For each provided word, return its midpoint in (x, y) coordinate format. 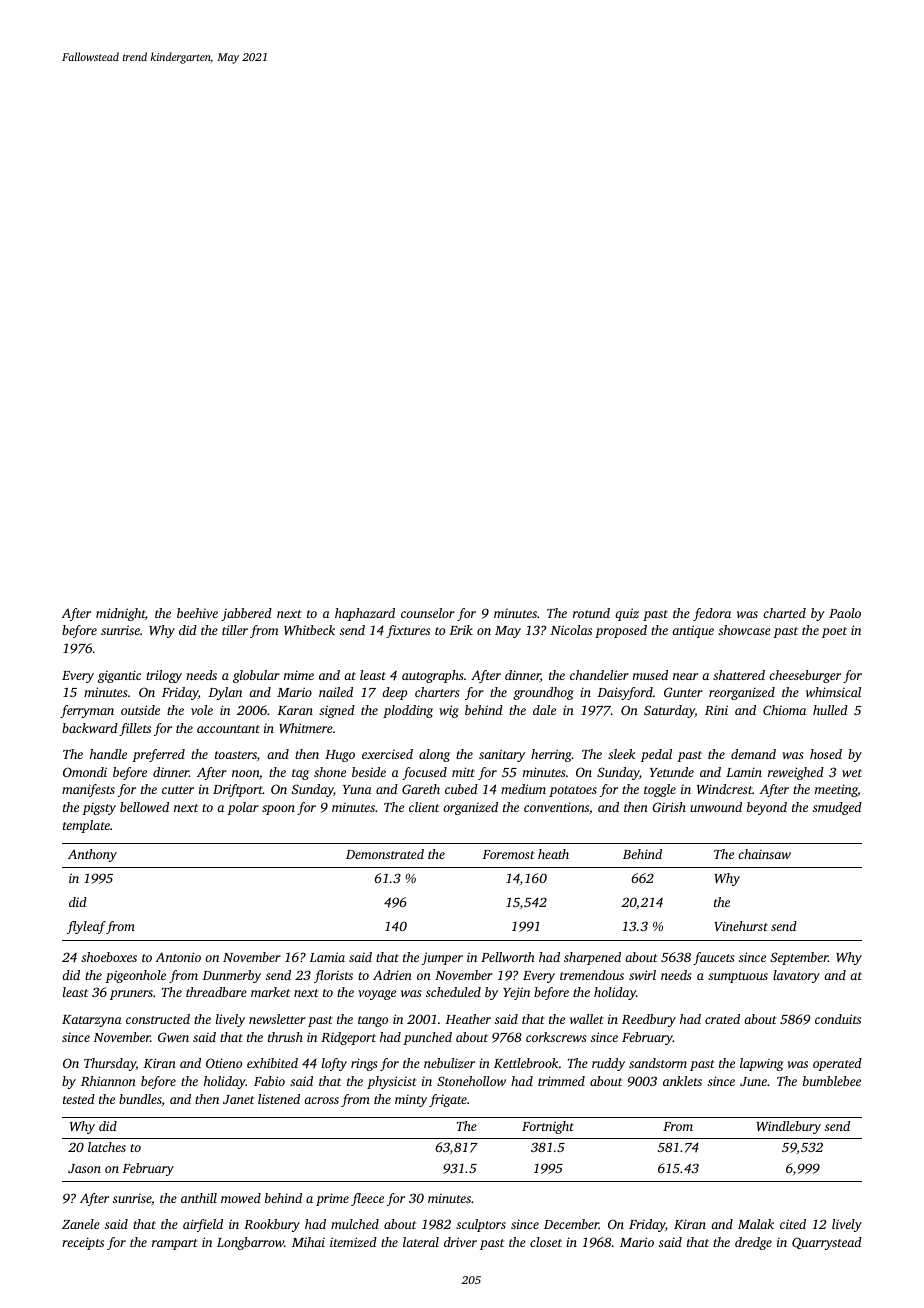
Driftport (238, 790)
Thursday (110, 1064)
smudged (837, 808)
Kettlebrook (526, 1063)
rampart (174, 1244)
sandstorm (658, 1063)
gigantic (119, 676)
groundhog (543, 693)
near (685, 676)
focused (424, 773)
